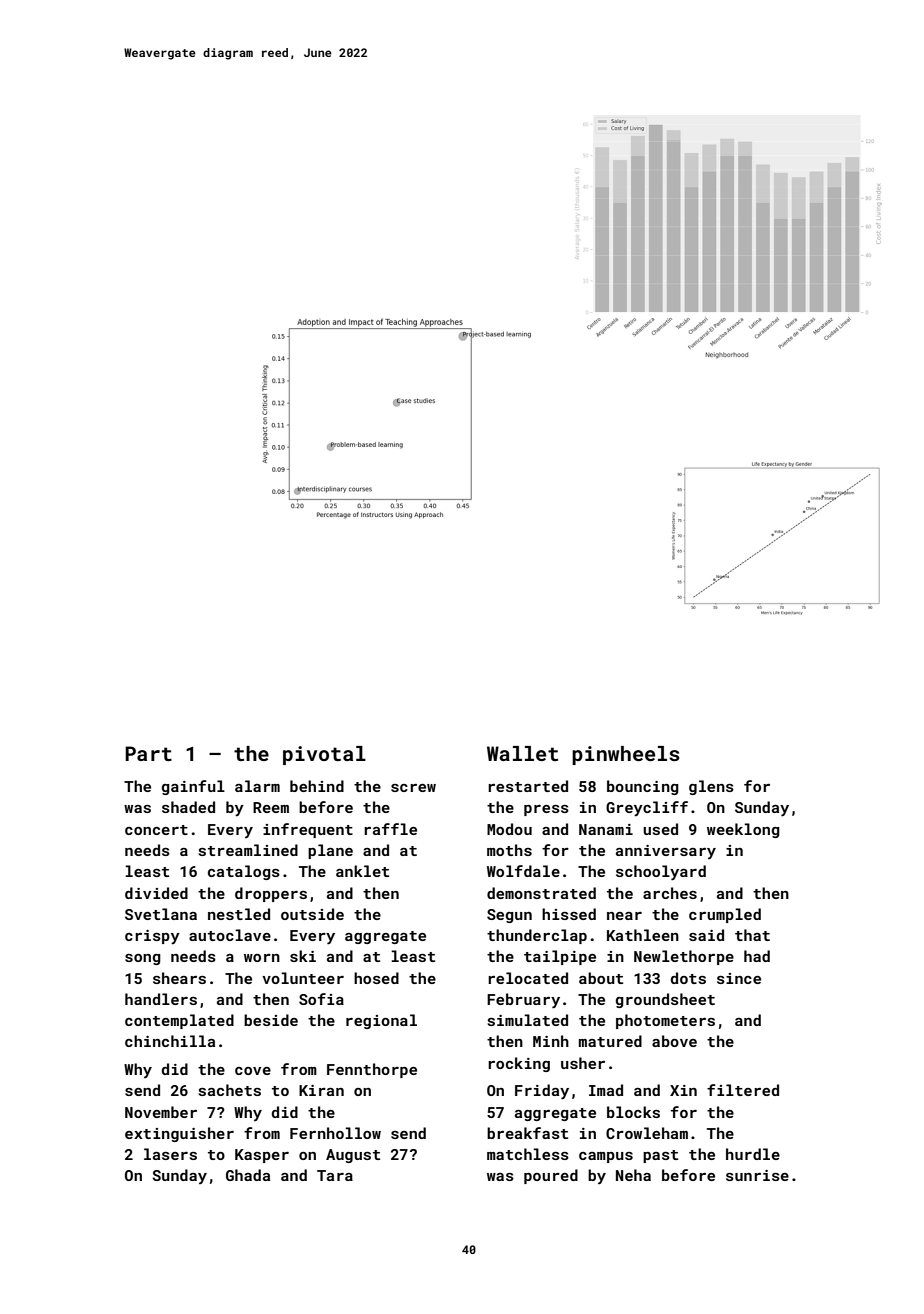 The image size is (924, 1314). I want to click on pivotal, so click(324, 755).
